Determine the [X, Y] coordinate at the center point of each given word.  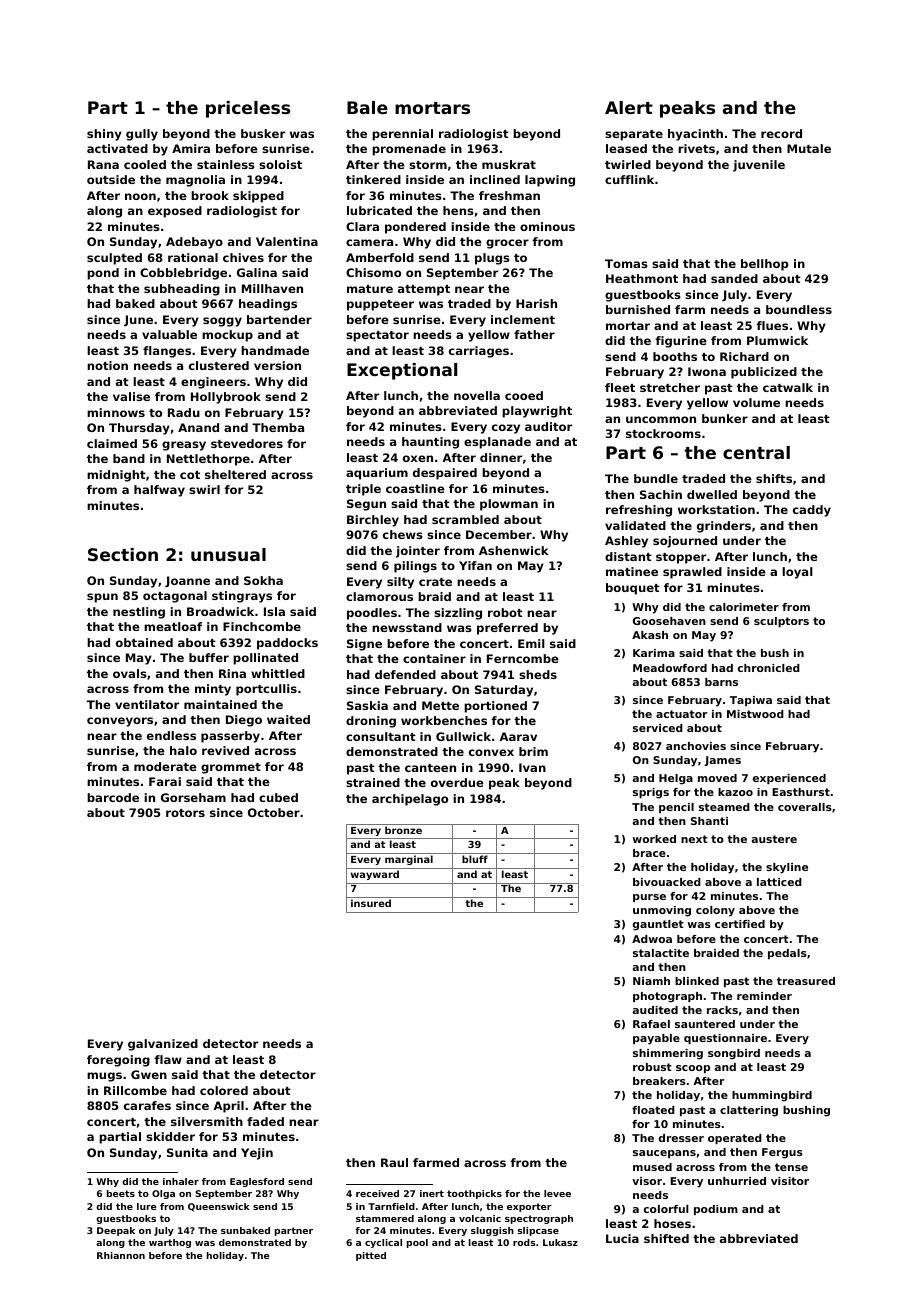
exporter [529, 1207]
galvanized [163, 1045]
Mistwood [755, 714]
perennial [402, 135]
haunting [430, 443]
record [781, 133]
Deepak [116, 1231]
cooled [145, 164]
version [277, 365]
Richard [744, 356]
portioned [495, 707]
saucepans [664, 1154]
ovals [130, 673]
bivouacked [667, 882]
